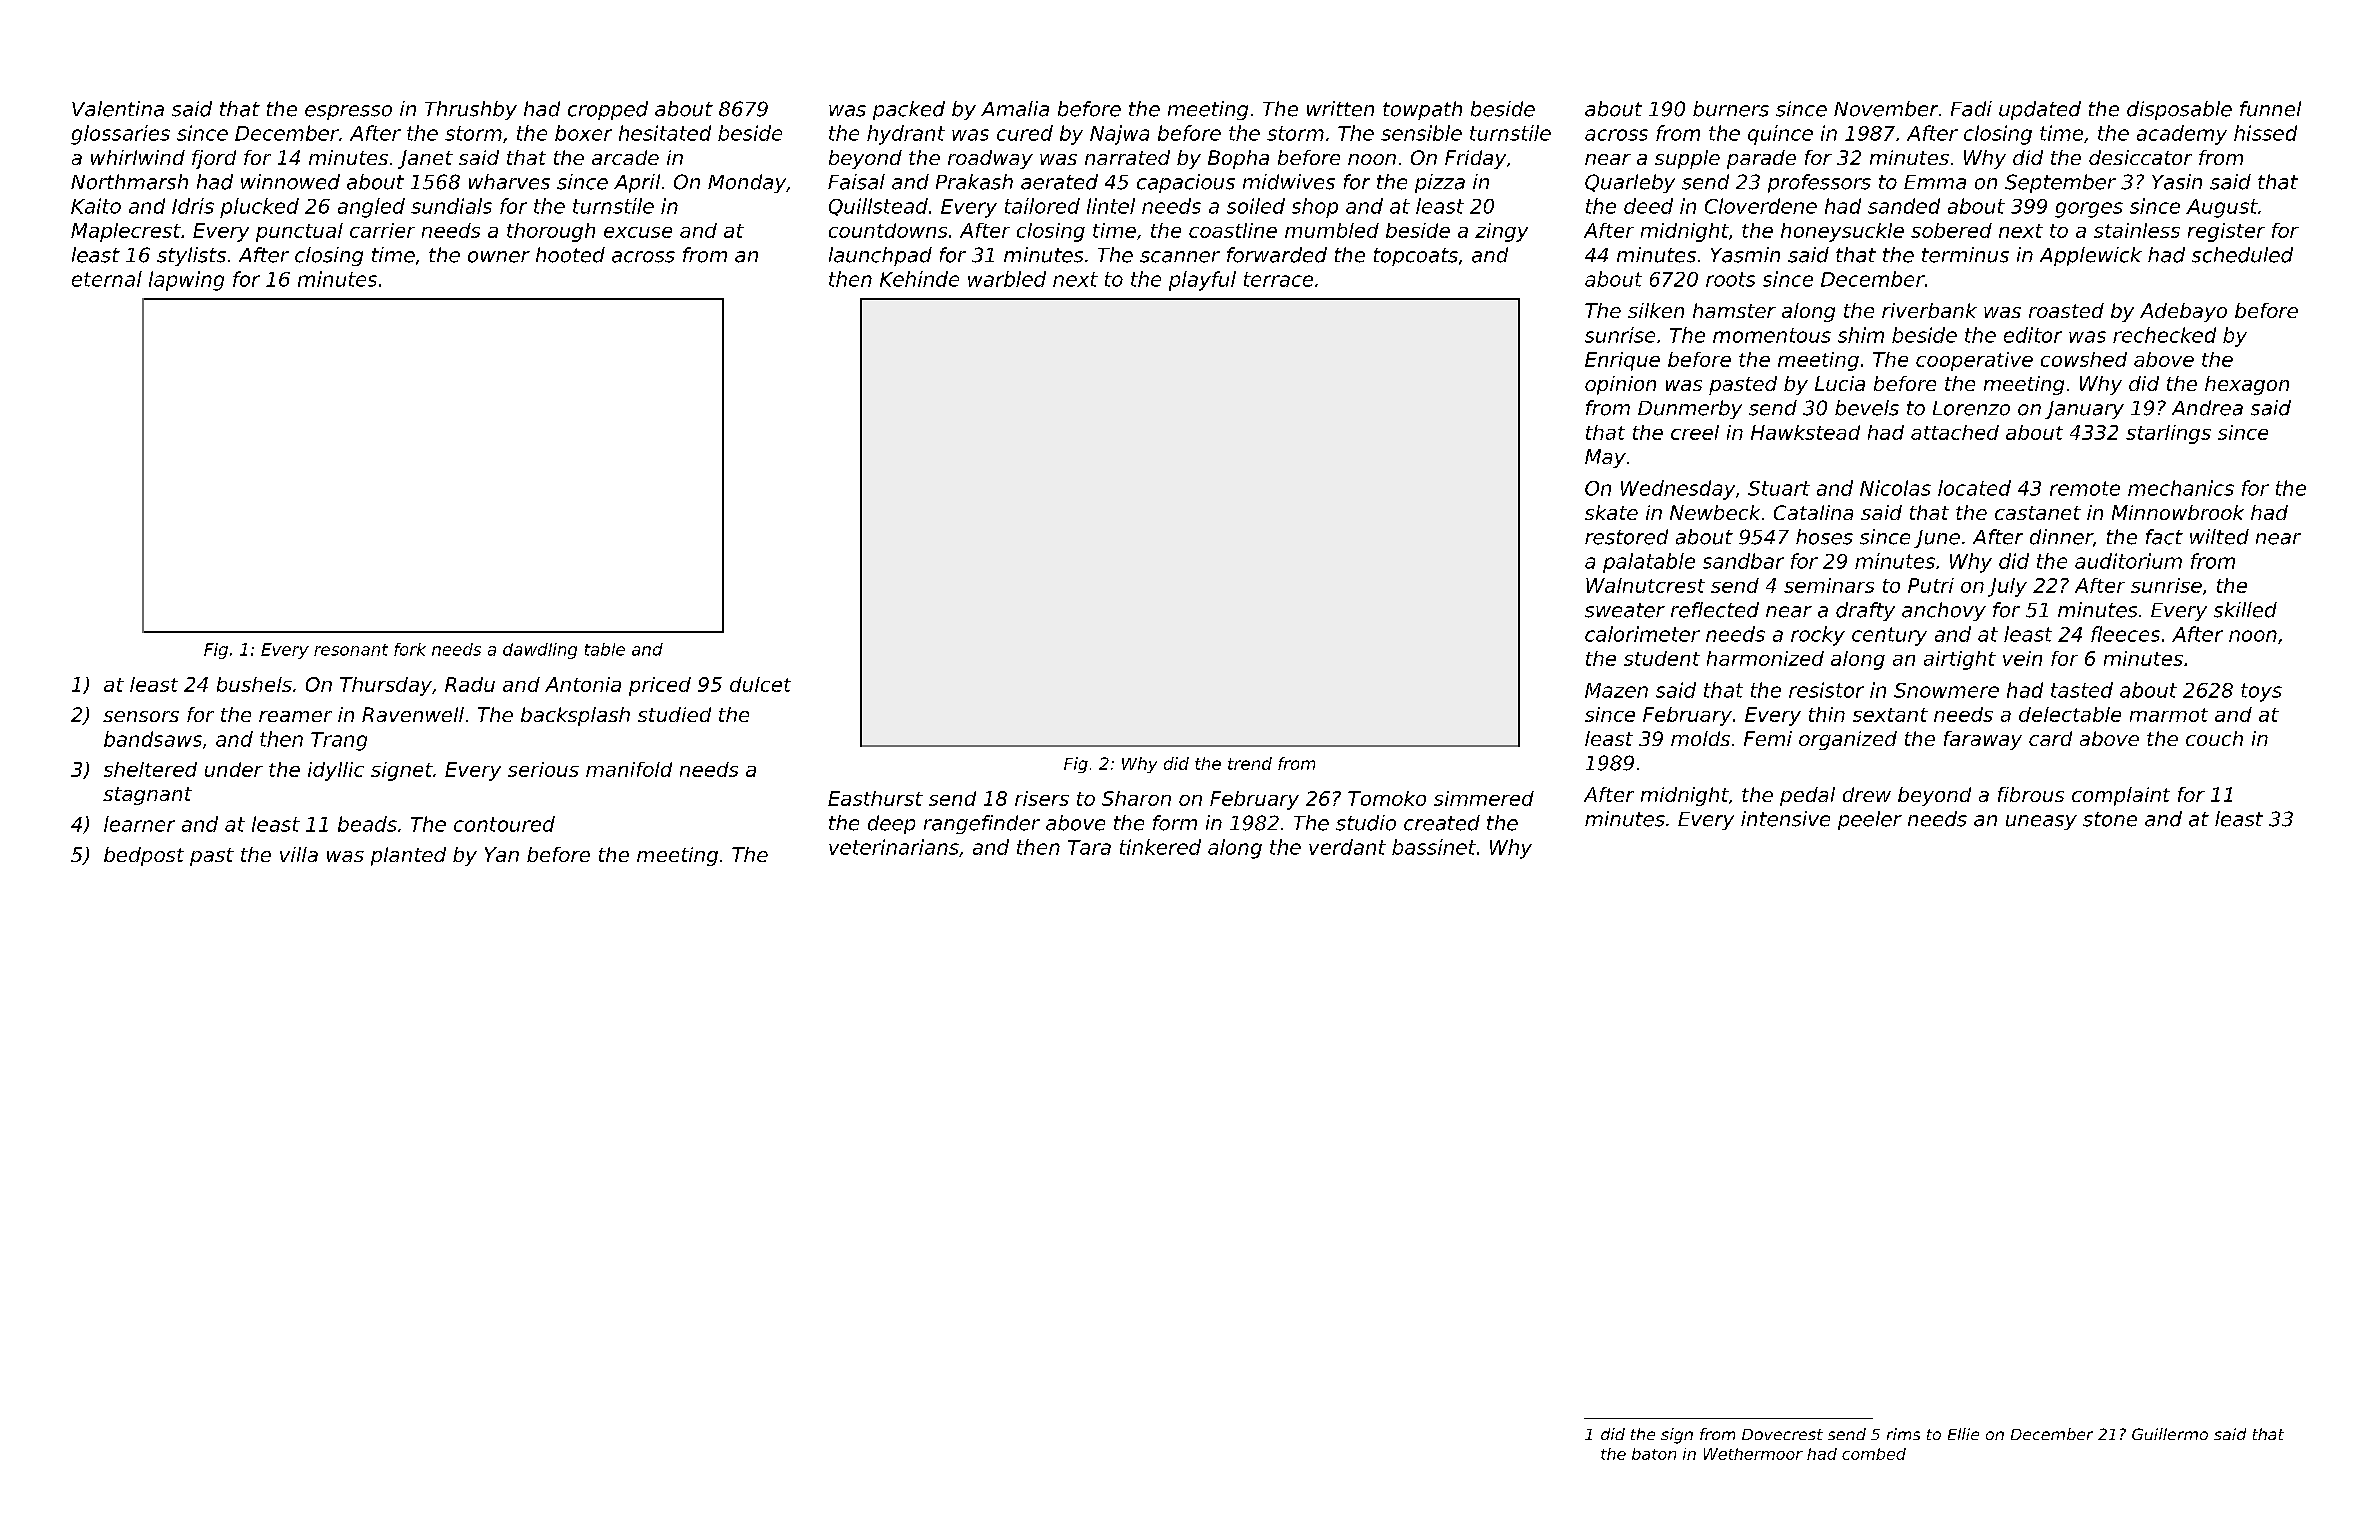 The image size is (2380, 1540). Describe the element at coordinates (1983, 740) in the document. I see `faraway` at that location.
